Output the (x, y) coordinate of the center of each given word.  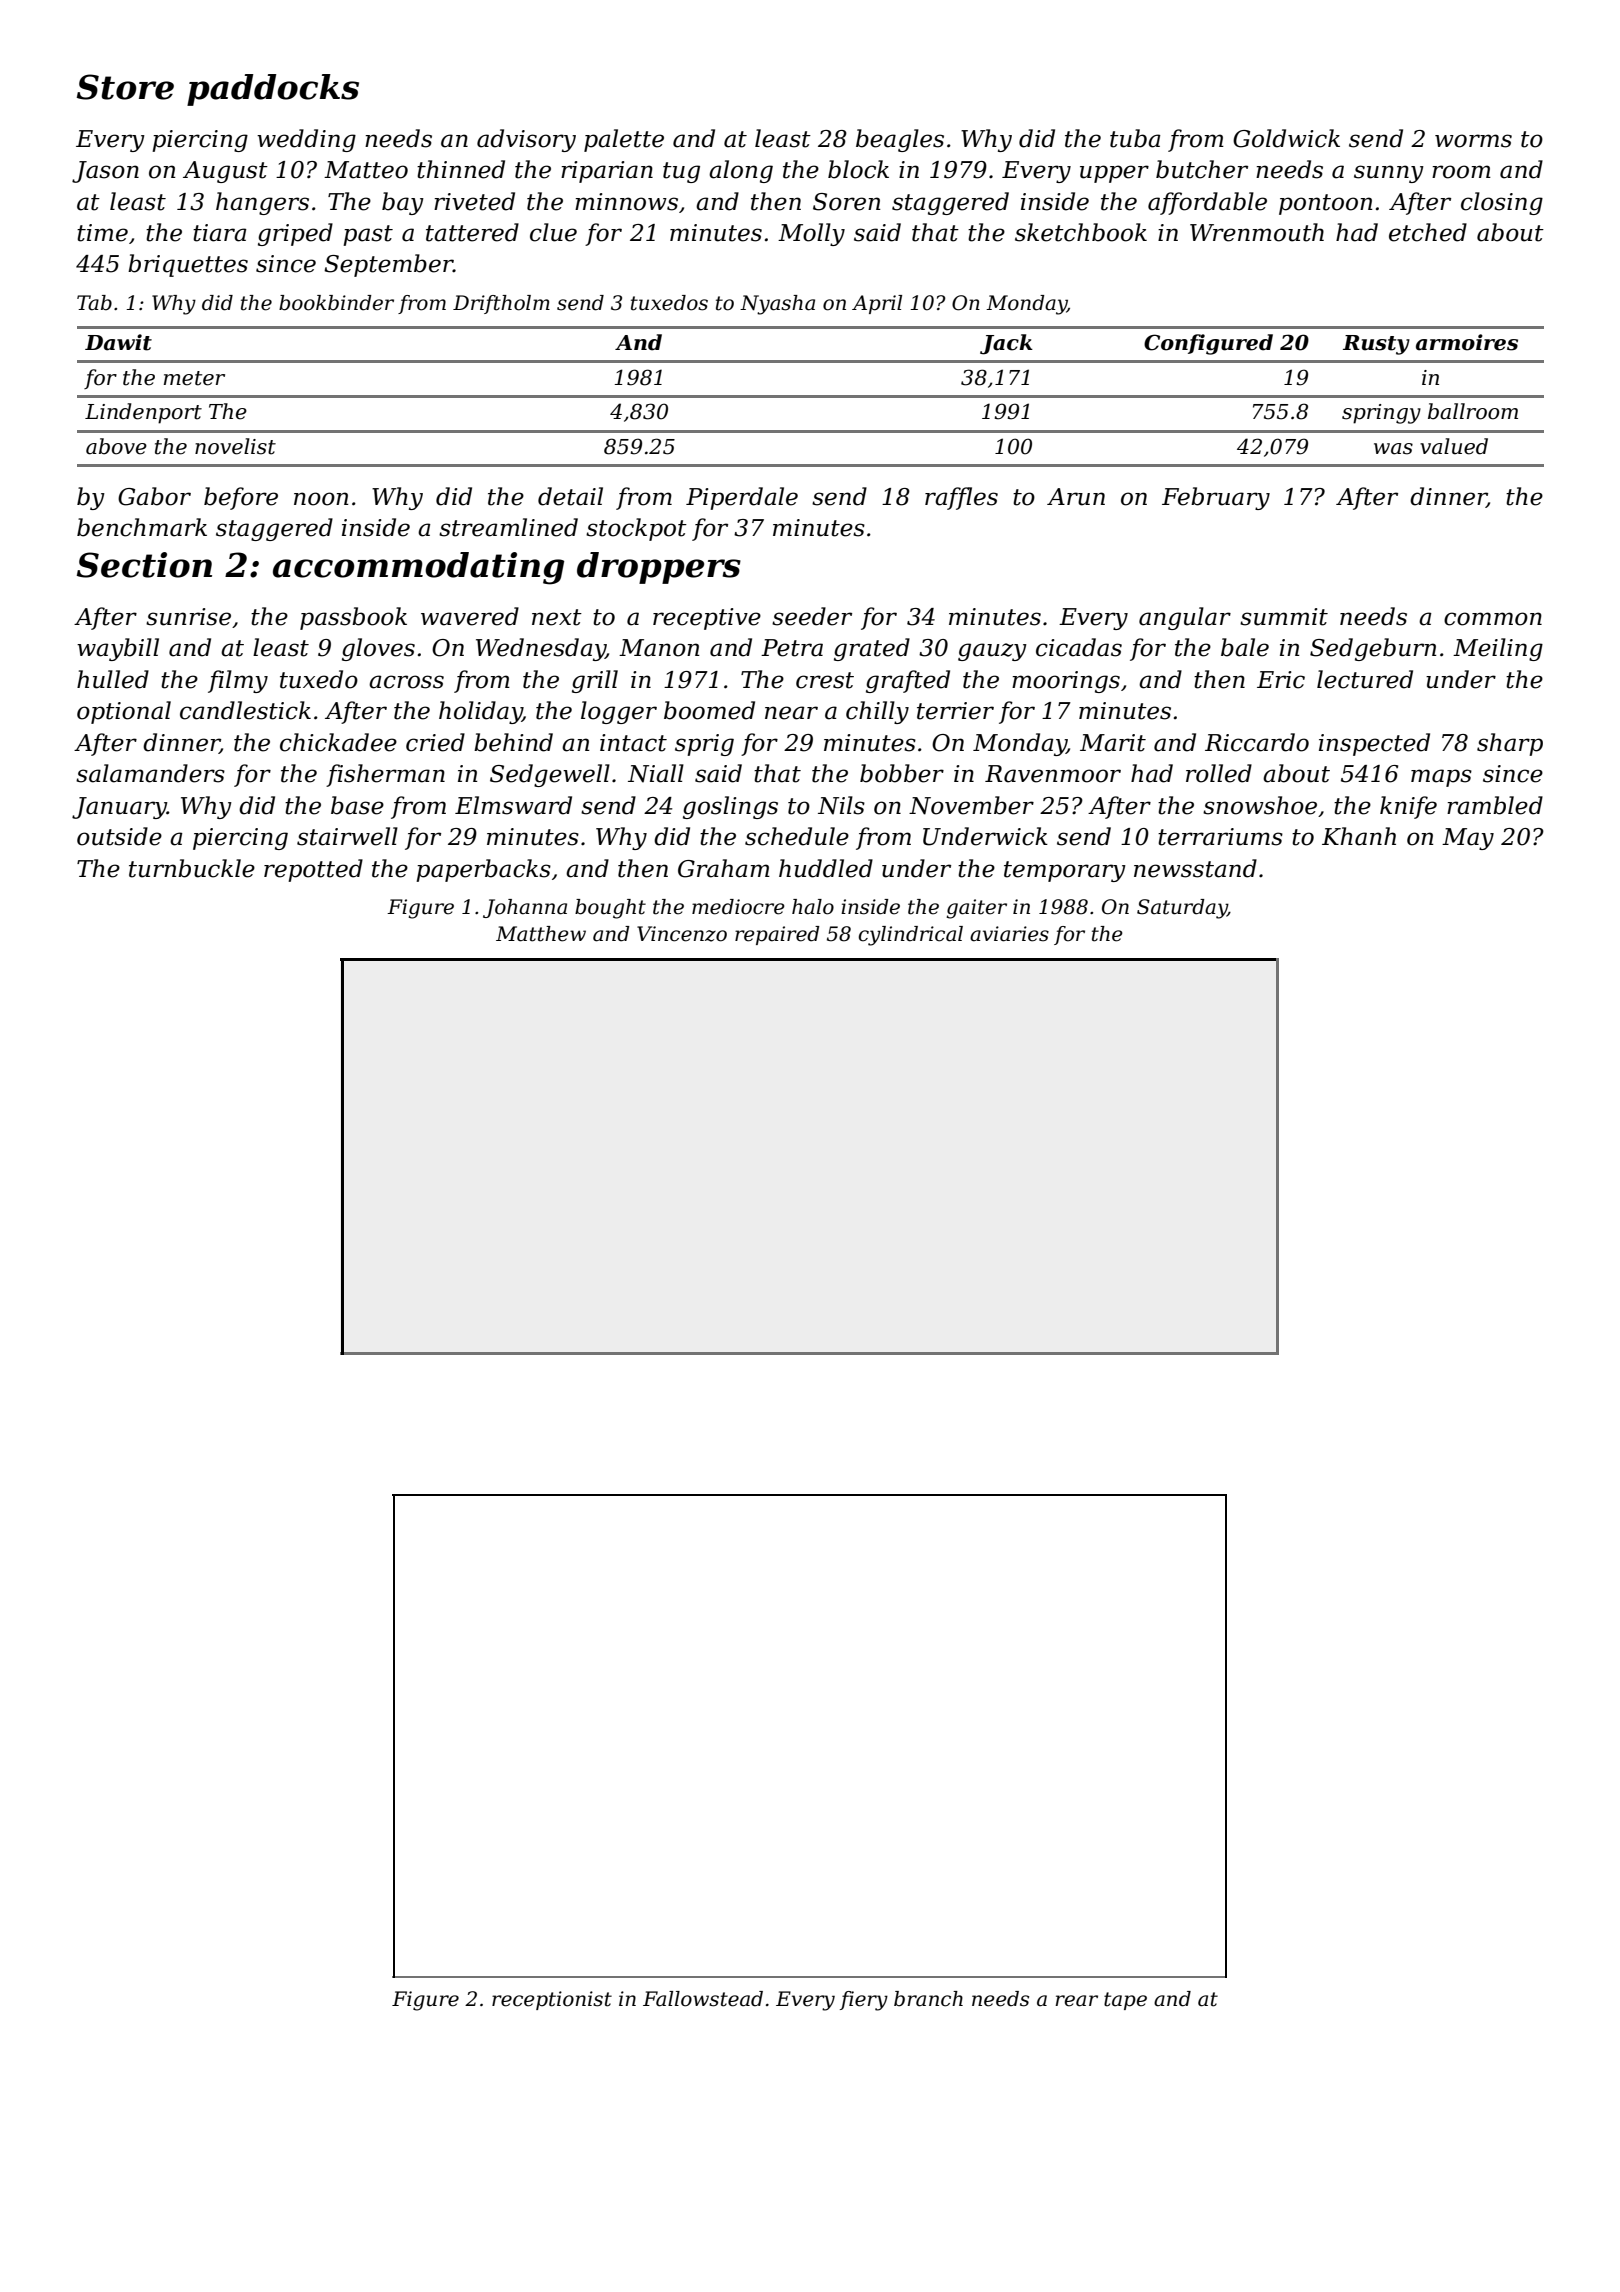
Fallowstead (703, 1999)
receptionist (552, 2000)
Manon (659, 648)
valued (1454, 446)
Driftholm (501, 304)
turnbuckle (192, 868)
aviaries (1009, 934)
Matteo (366, 170)
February (1216, 498)
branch (928, 1999)
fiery (864, 2001)
